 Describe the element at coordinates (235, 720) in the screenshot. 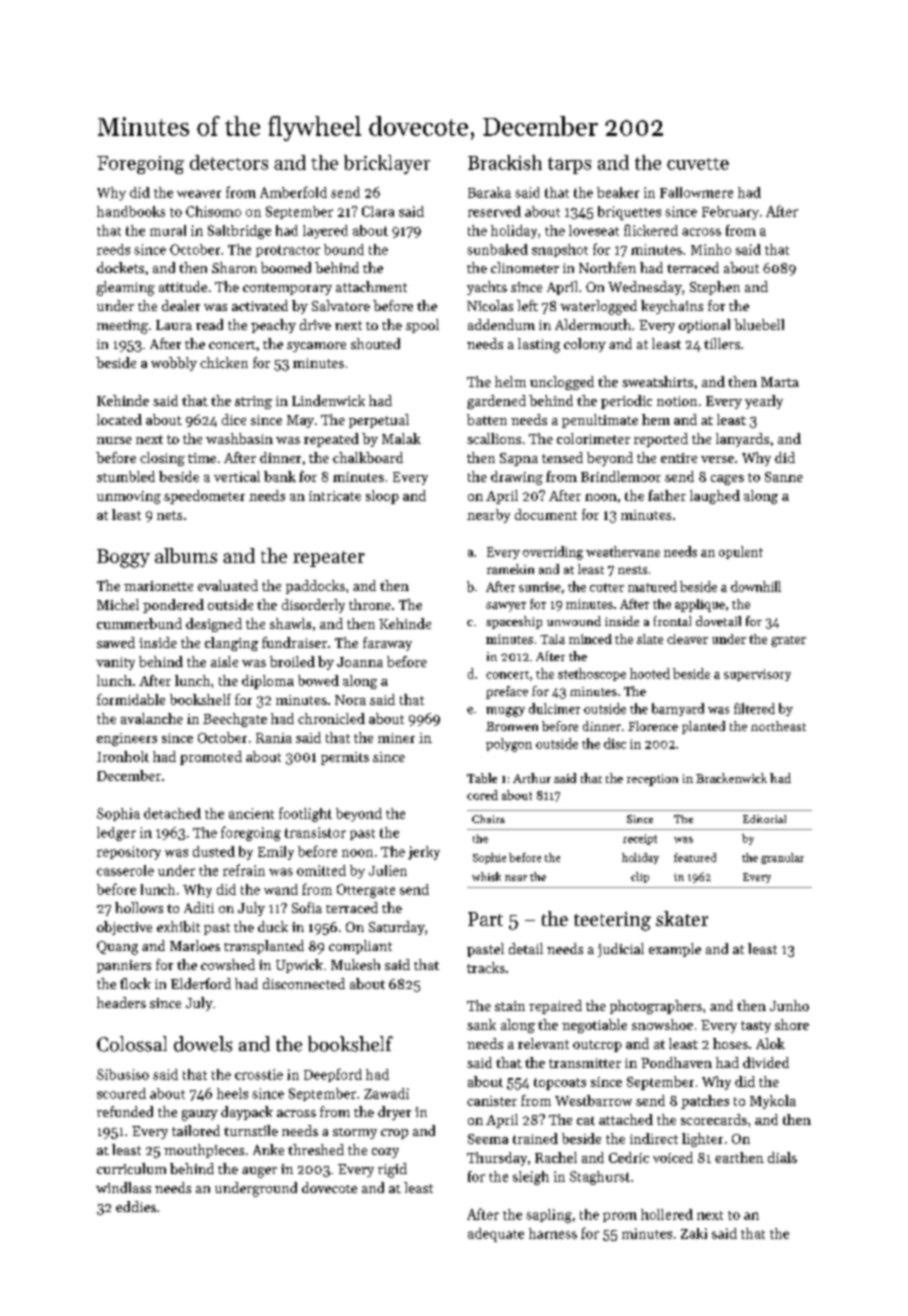

I see `Beechgate` at that location.
